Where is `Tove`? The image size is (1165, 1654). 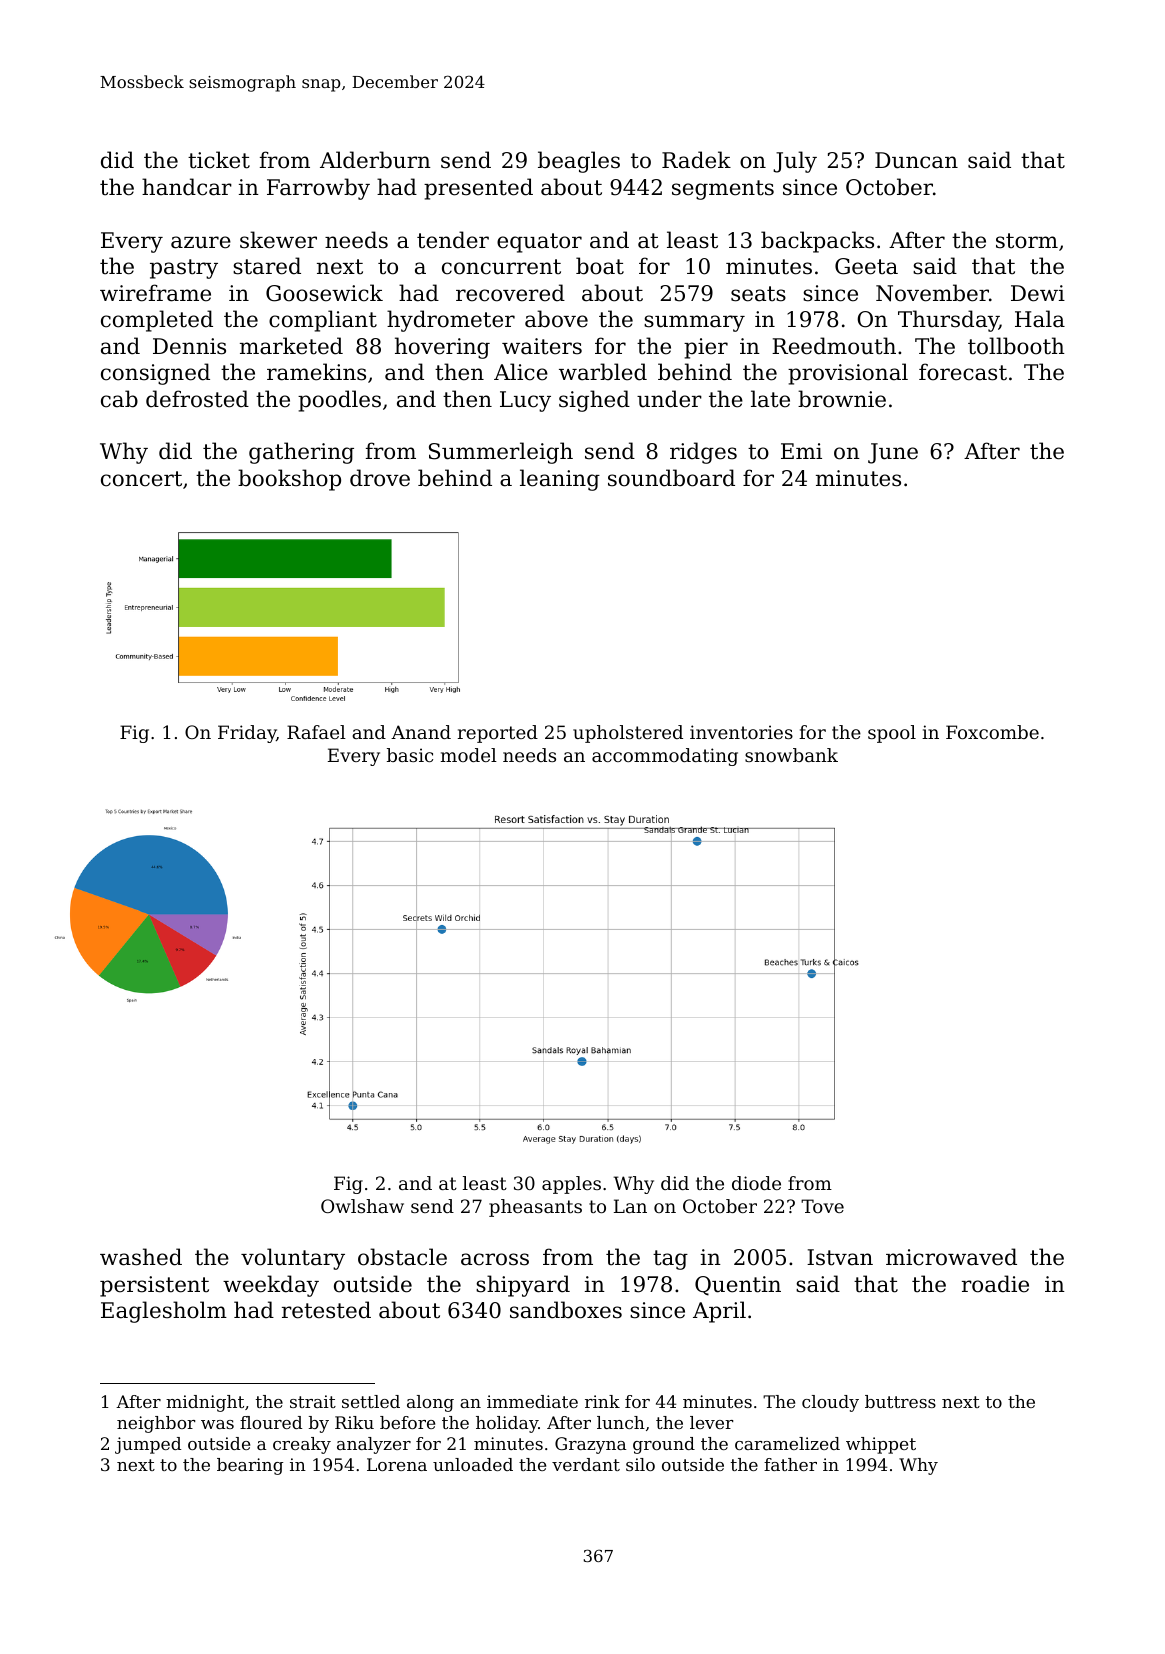 Tove is located at coordinates (822, 1206).
